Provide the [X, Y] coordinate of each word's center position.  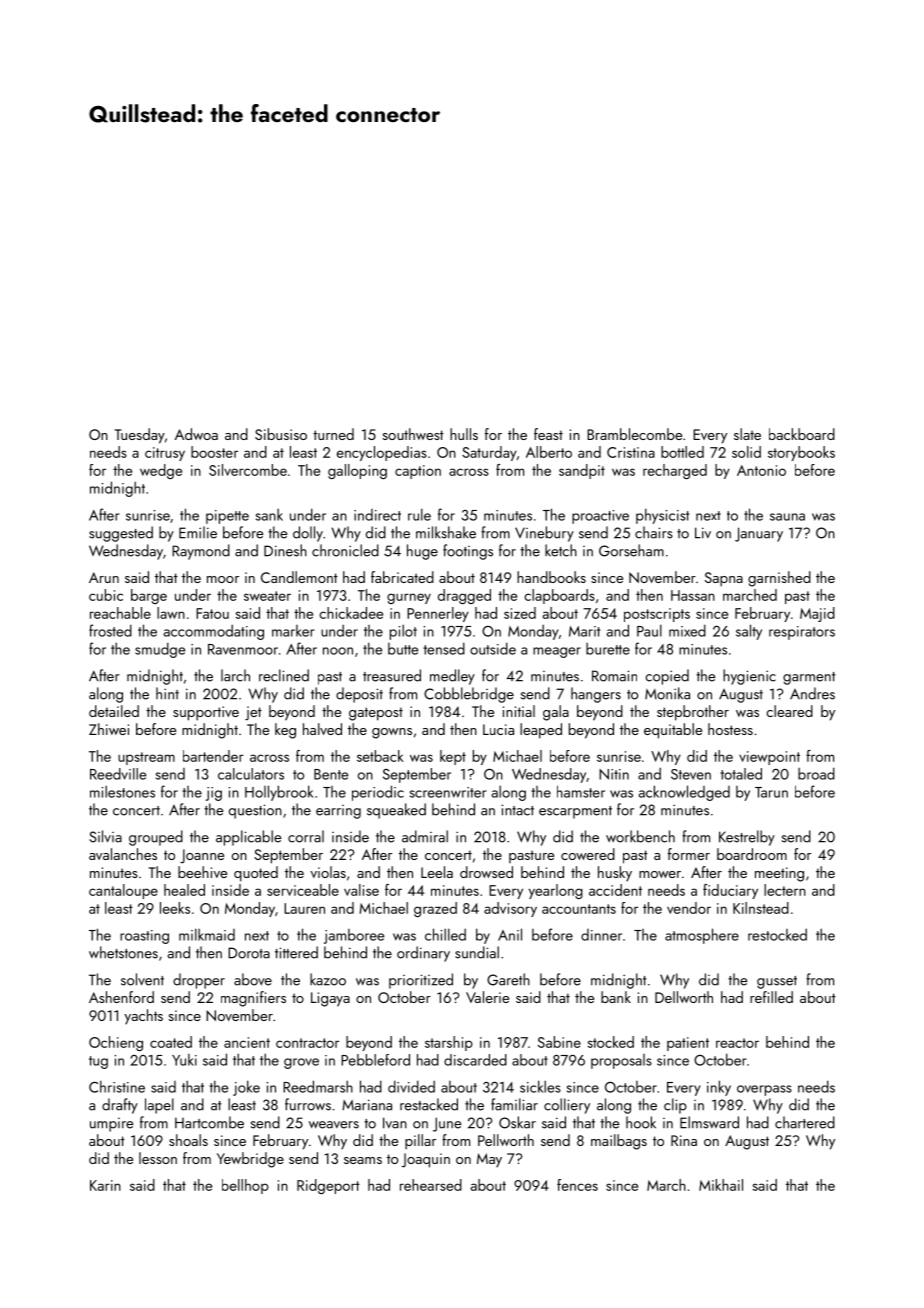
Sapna [724, 579]
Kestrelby [747, 838]
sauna [787, 517]
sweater [267, 596]
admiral [425, 836]
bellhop [245, 1186]
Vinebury [544, 534]
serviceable [303, 890]
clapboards [559, 596]
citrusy [165, 454]
